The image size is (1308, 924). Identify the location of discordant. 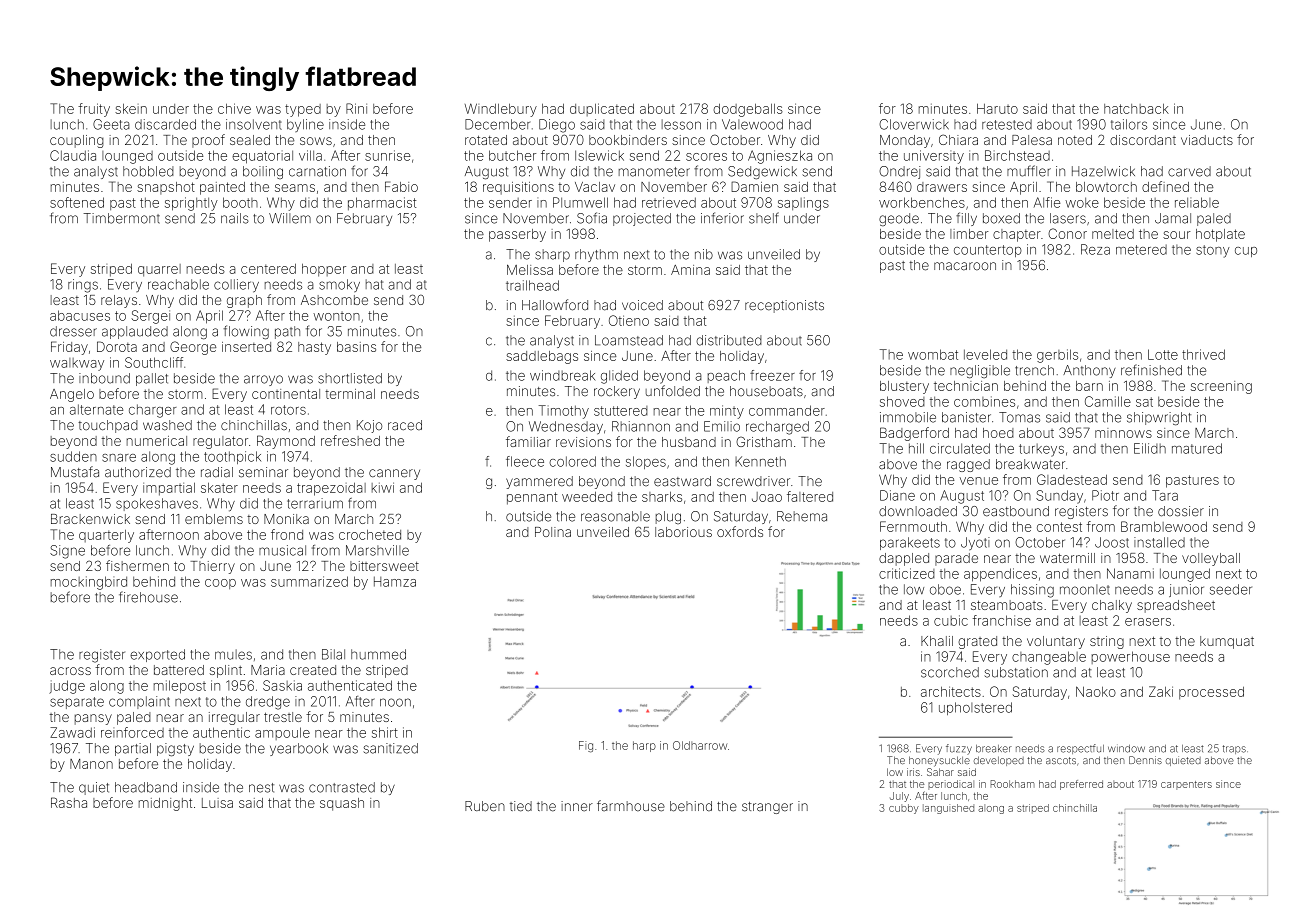
(1143, 140).
